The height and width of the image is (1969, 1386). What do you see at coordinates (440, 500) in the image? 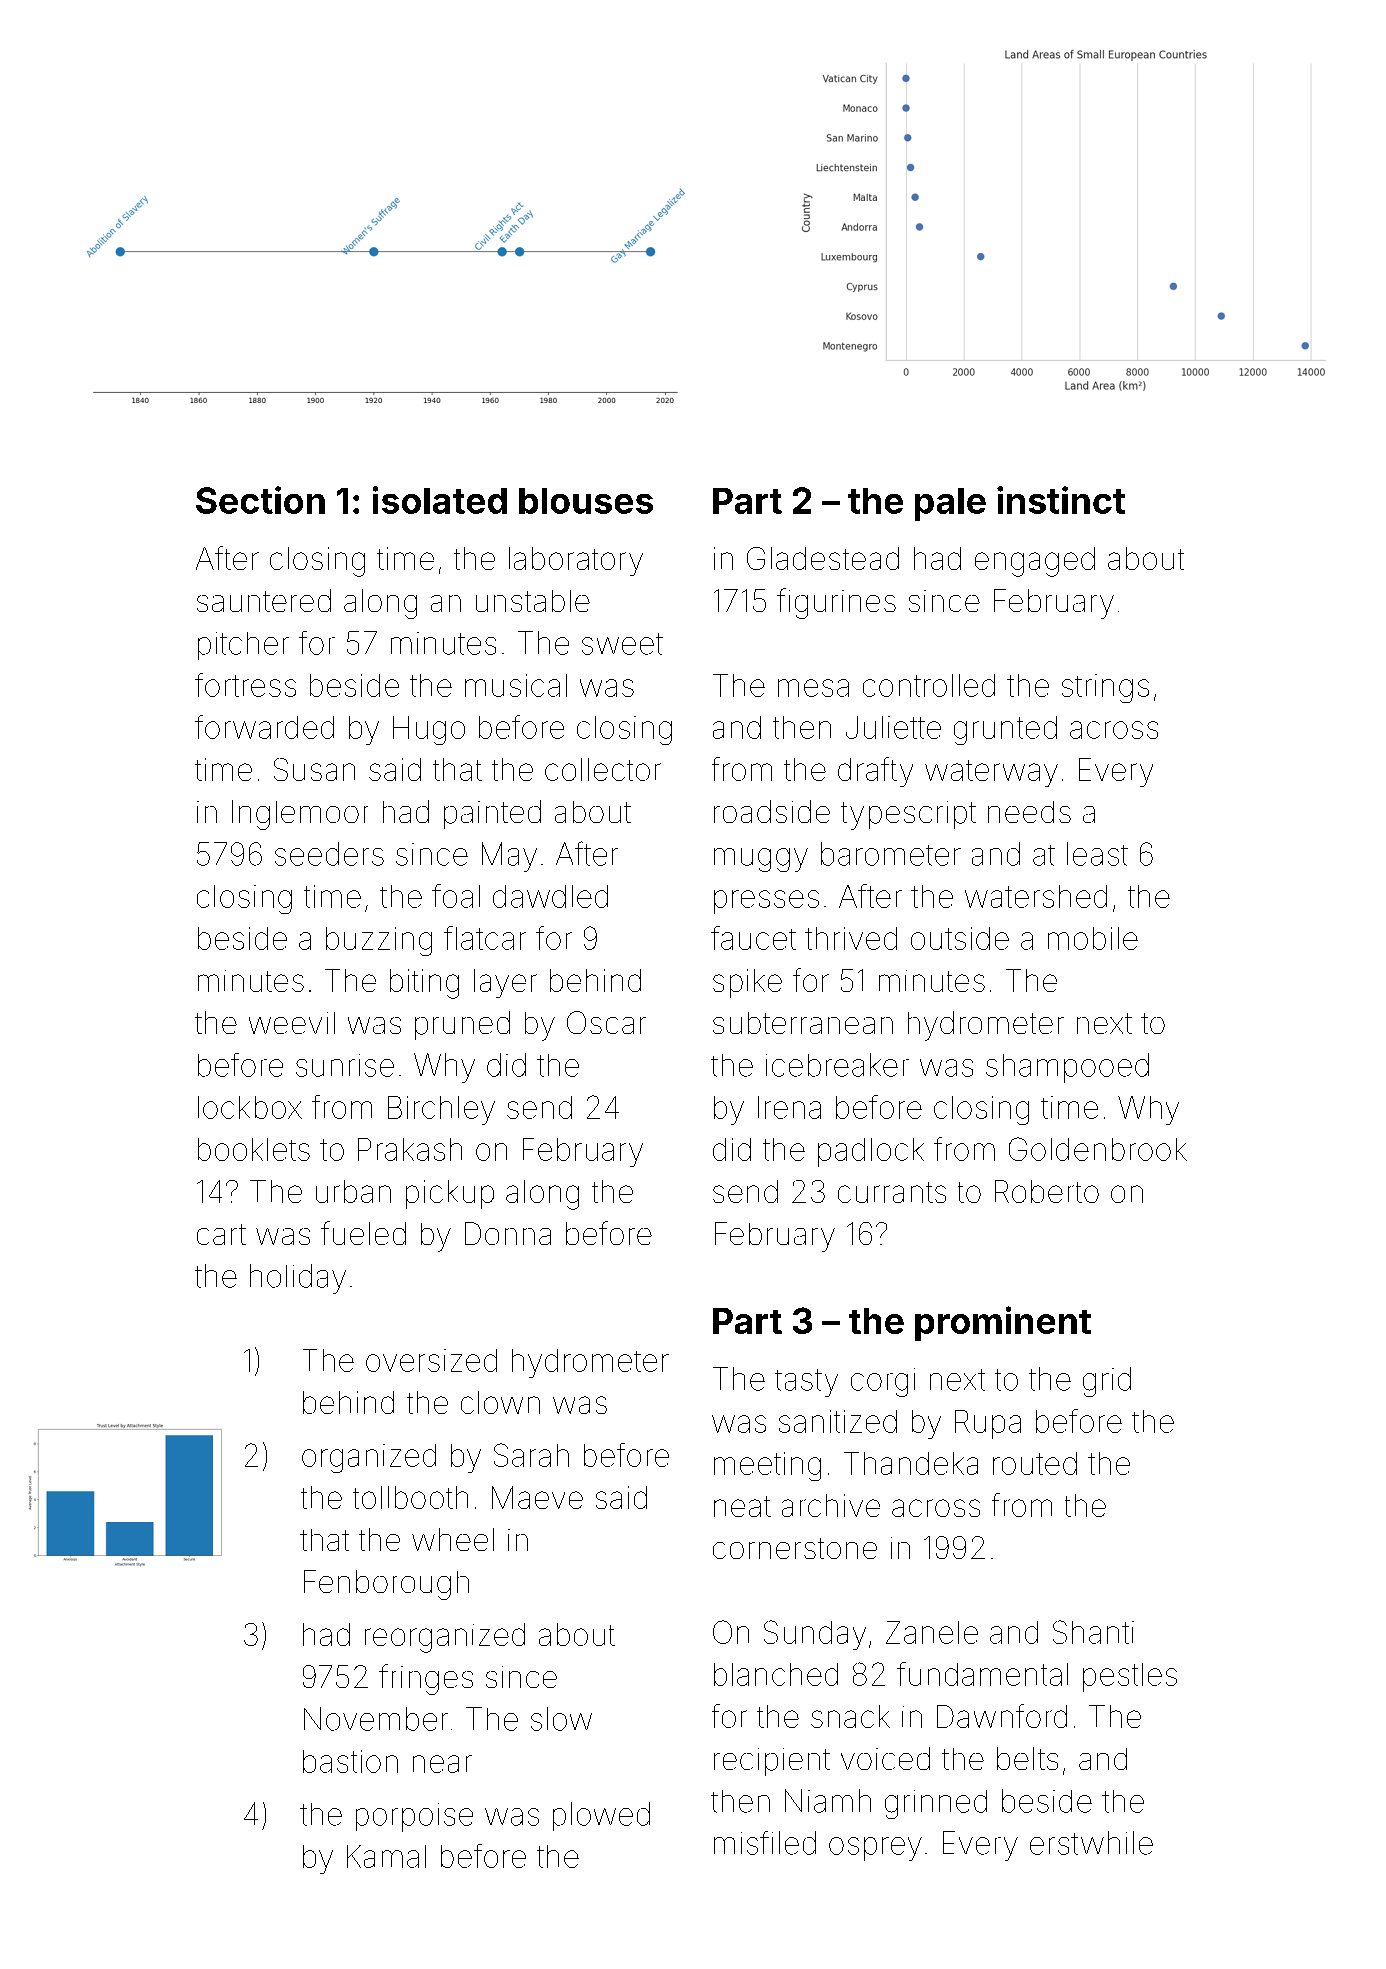
I see `isolated` at bounding box center [440, 500].
